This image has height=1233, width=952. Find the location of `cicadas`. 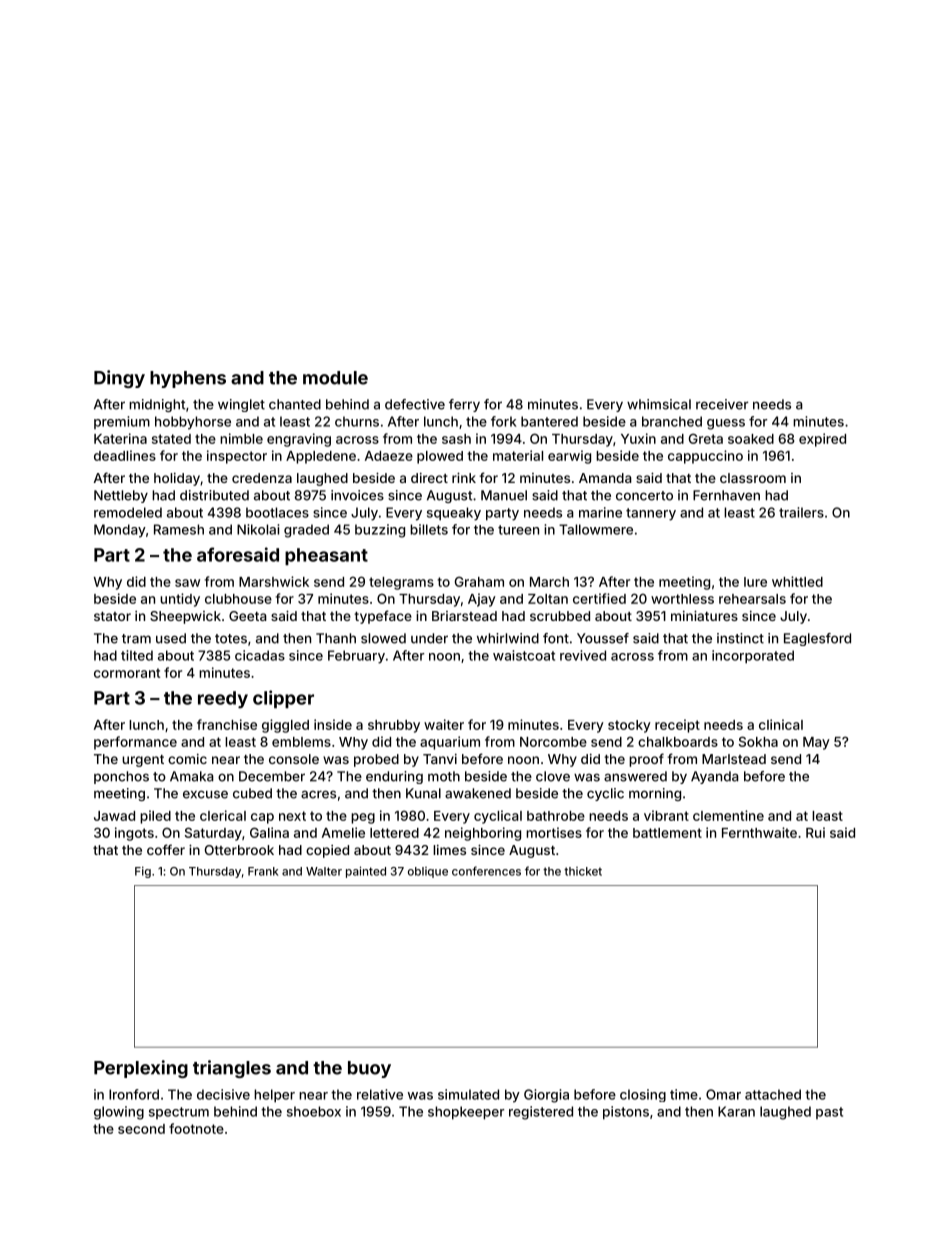

cicadas is located at coordinates (260, 655).
